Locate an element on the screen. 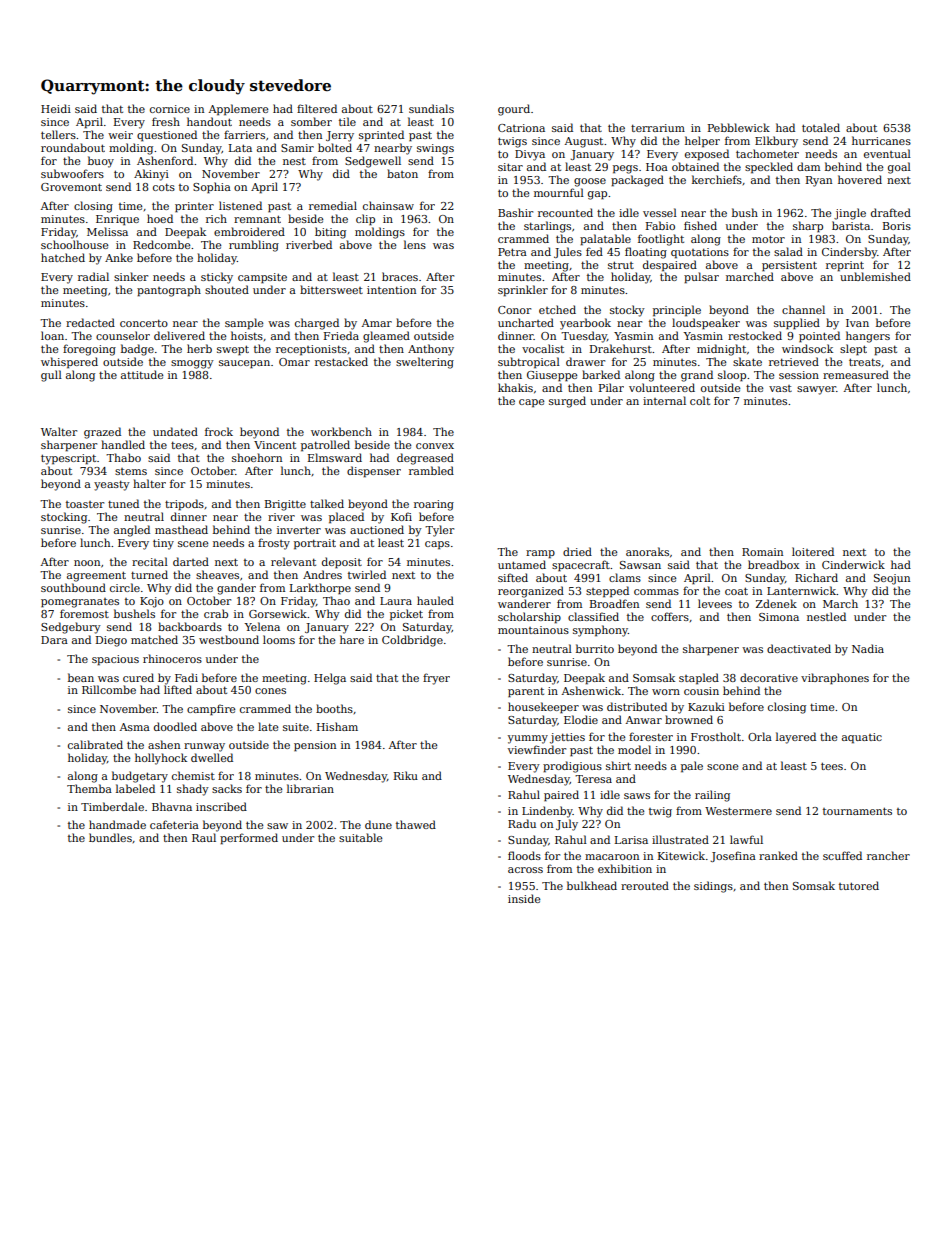 The height and width of the screenshot is (1233, 952). Romain is located at coordinates (762, 552).
